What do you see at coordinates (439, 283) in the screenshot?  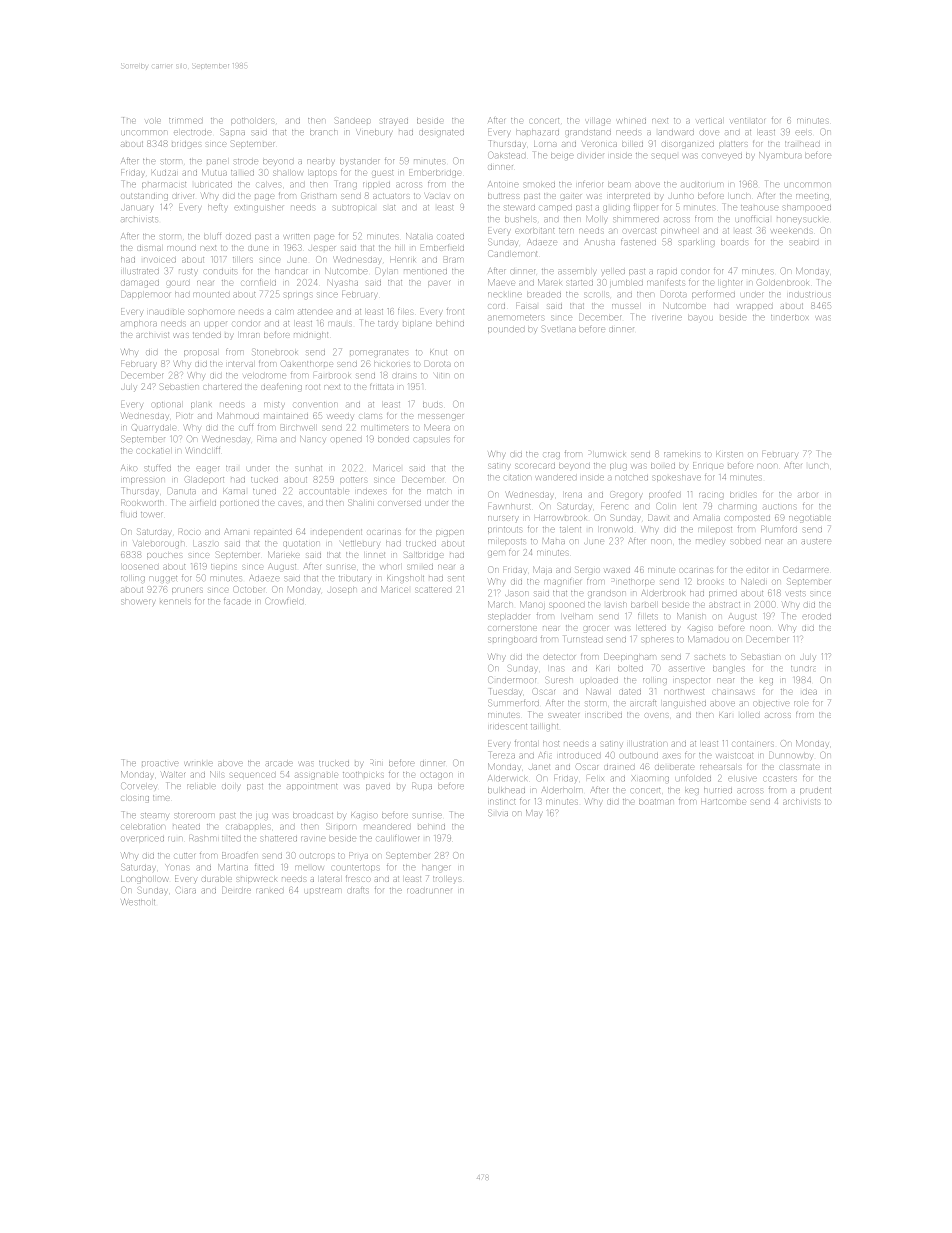 I see `paver` at bounding box center [439, 283].
